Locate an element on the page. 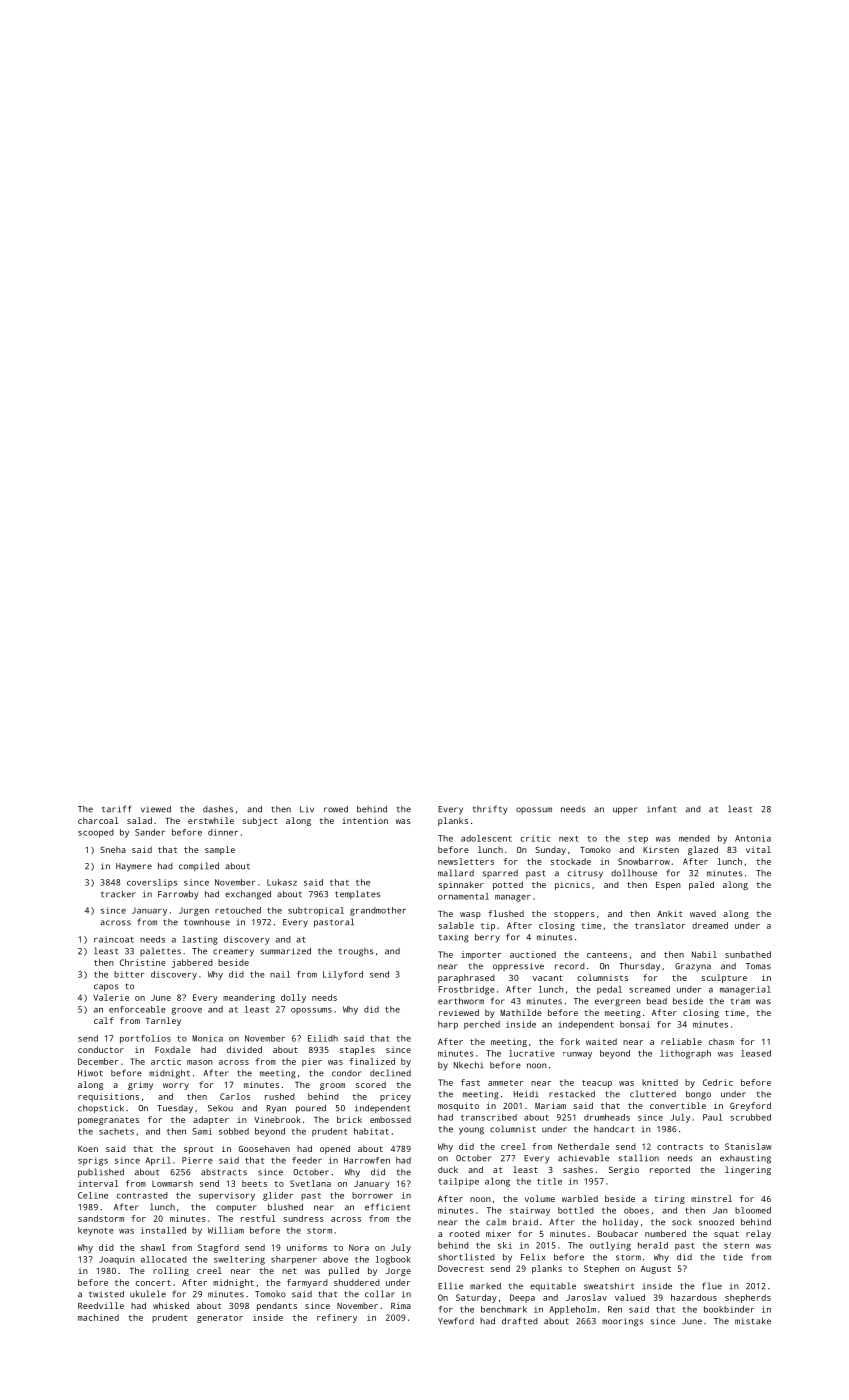 The width and height of the document is (849, 1400). Haymere is located at coordinates (134, 867).
